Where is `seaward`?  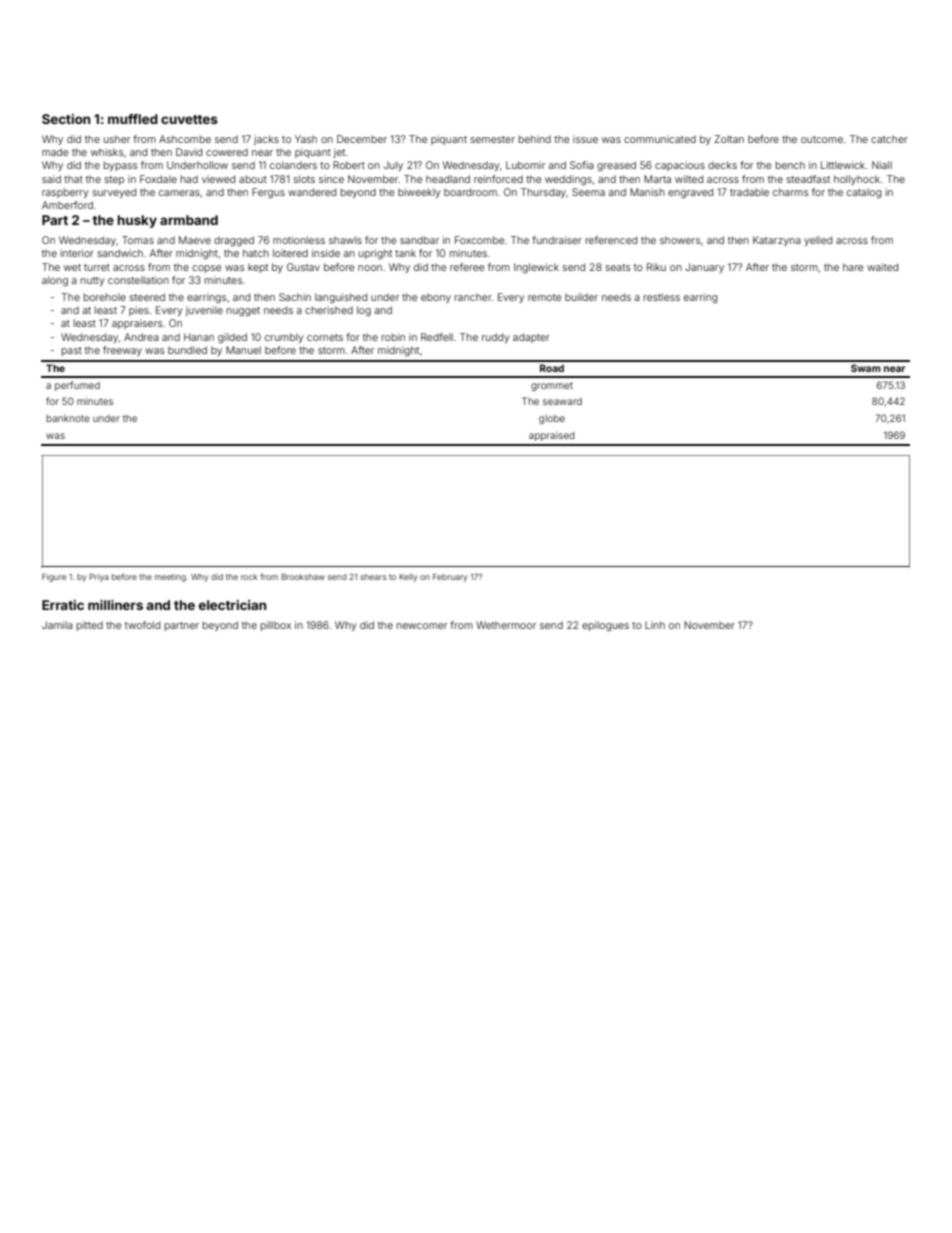
seaward is located at coordinates (562, 401).
